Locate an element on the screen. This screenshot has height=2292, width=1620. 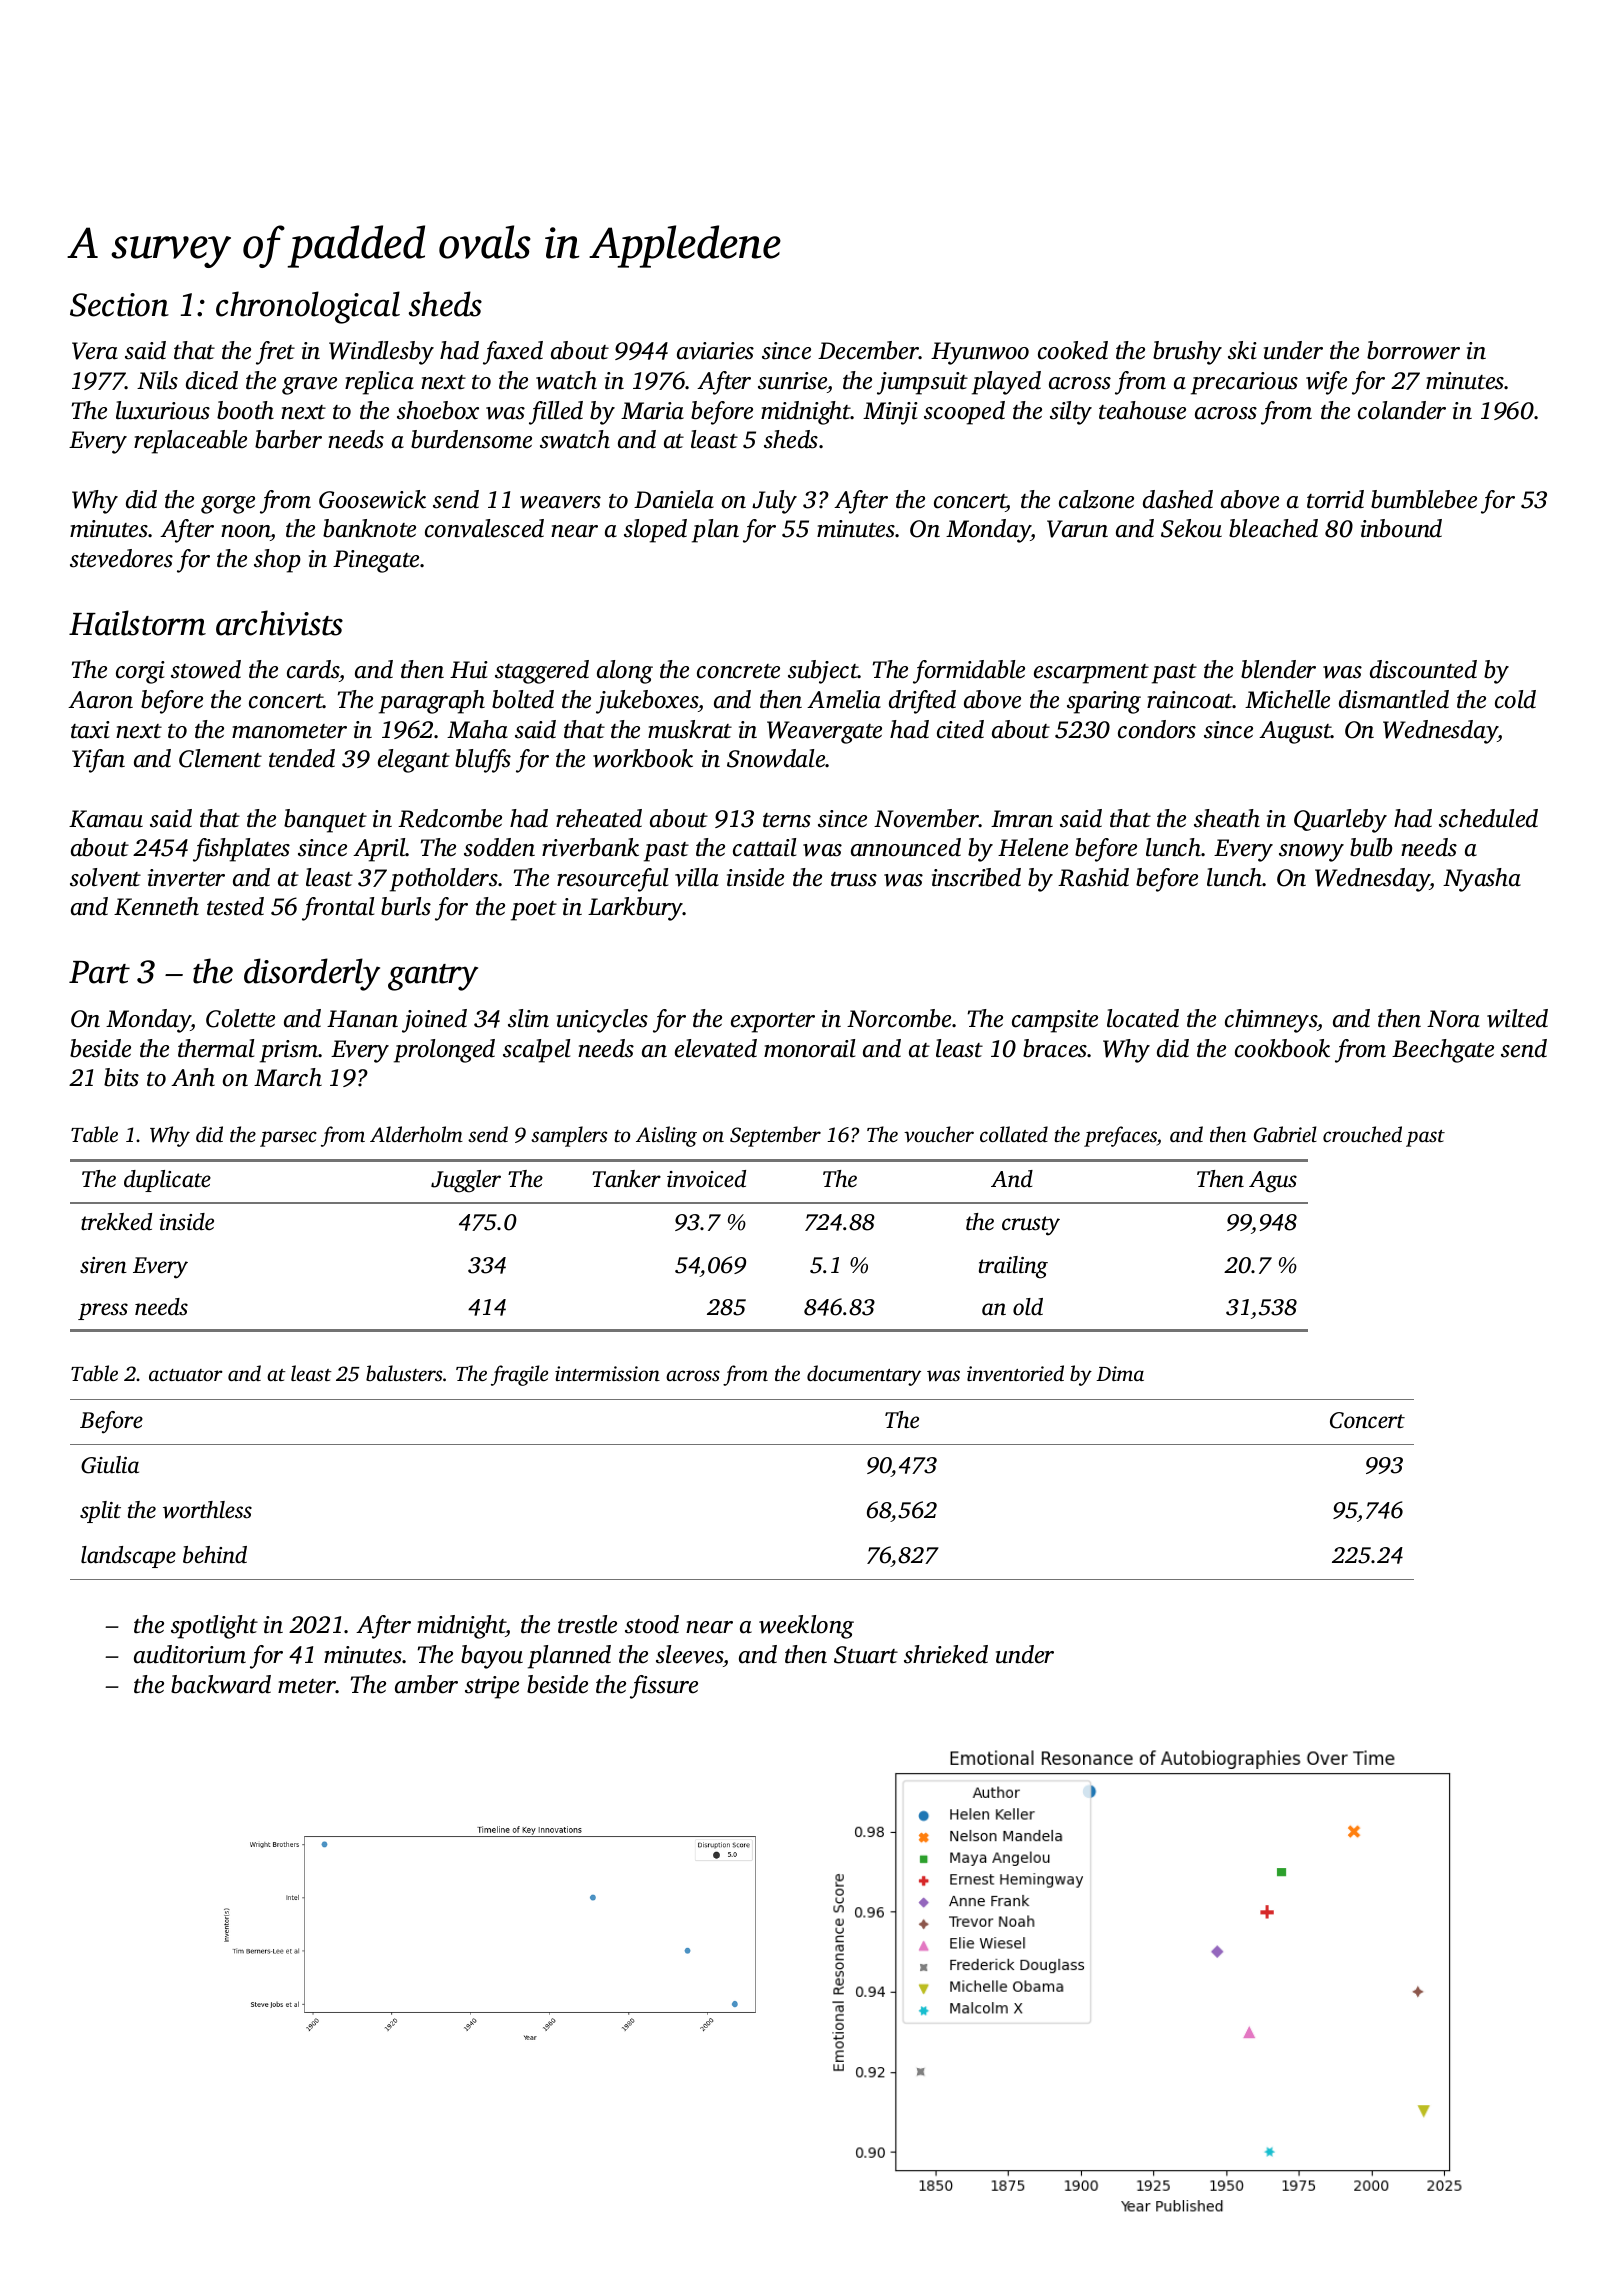
prefaces is located at coordinates (1120, 1136).
